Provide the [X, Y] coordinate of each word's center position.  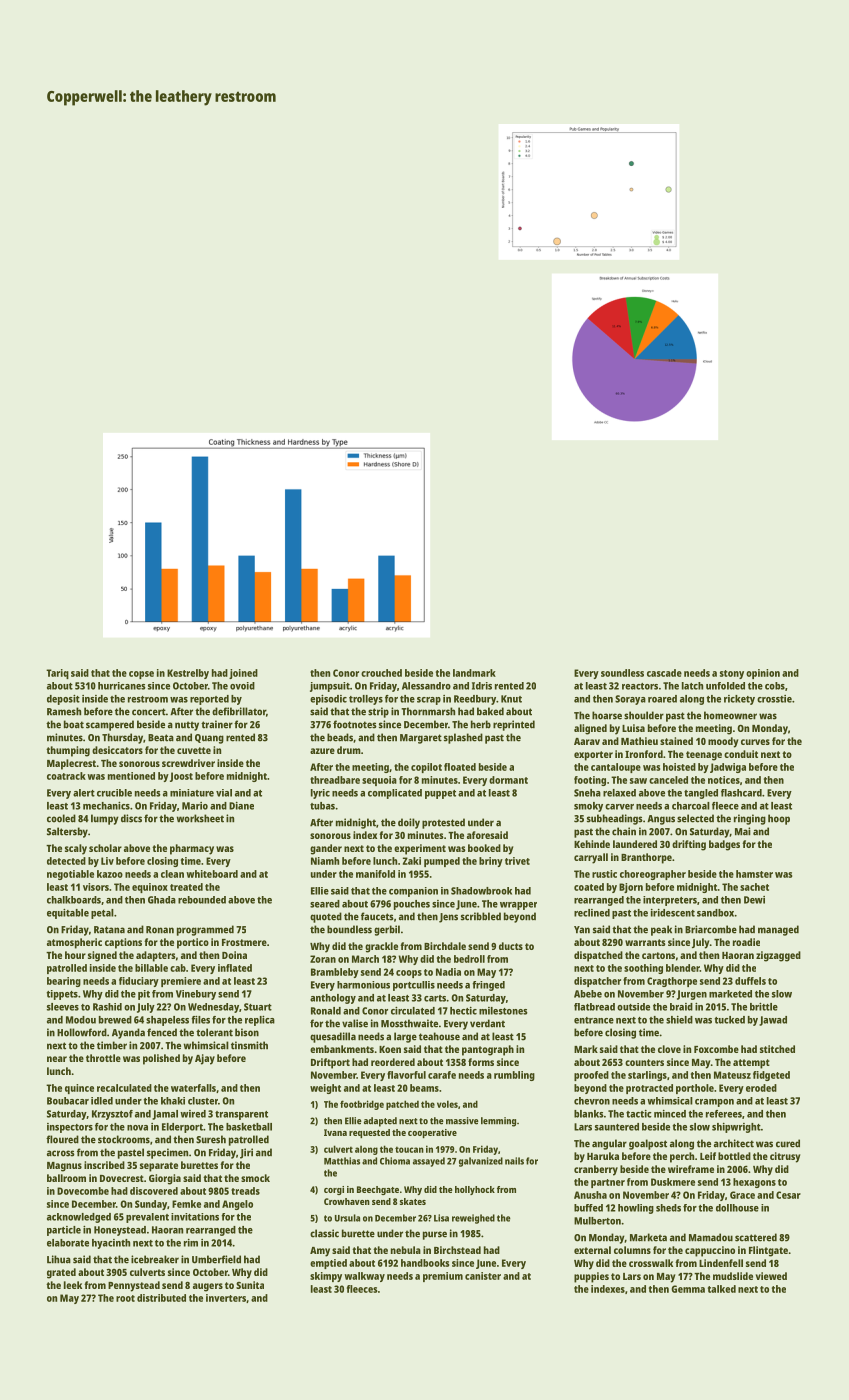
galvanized [481, 1162]
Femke [186, 1204]
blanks [589, 1114]
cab [178, 968]
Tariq [57, 674]
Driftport [330, 1063]
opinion [763, 674]
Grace [742, 1195]
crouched [381, 673]
